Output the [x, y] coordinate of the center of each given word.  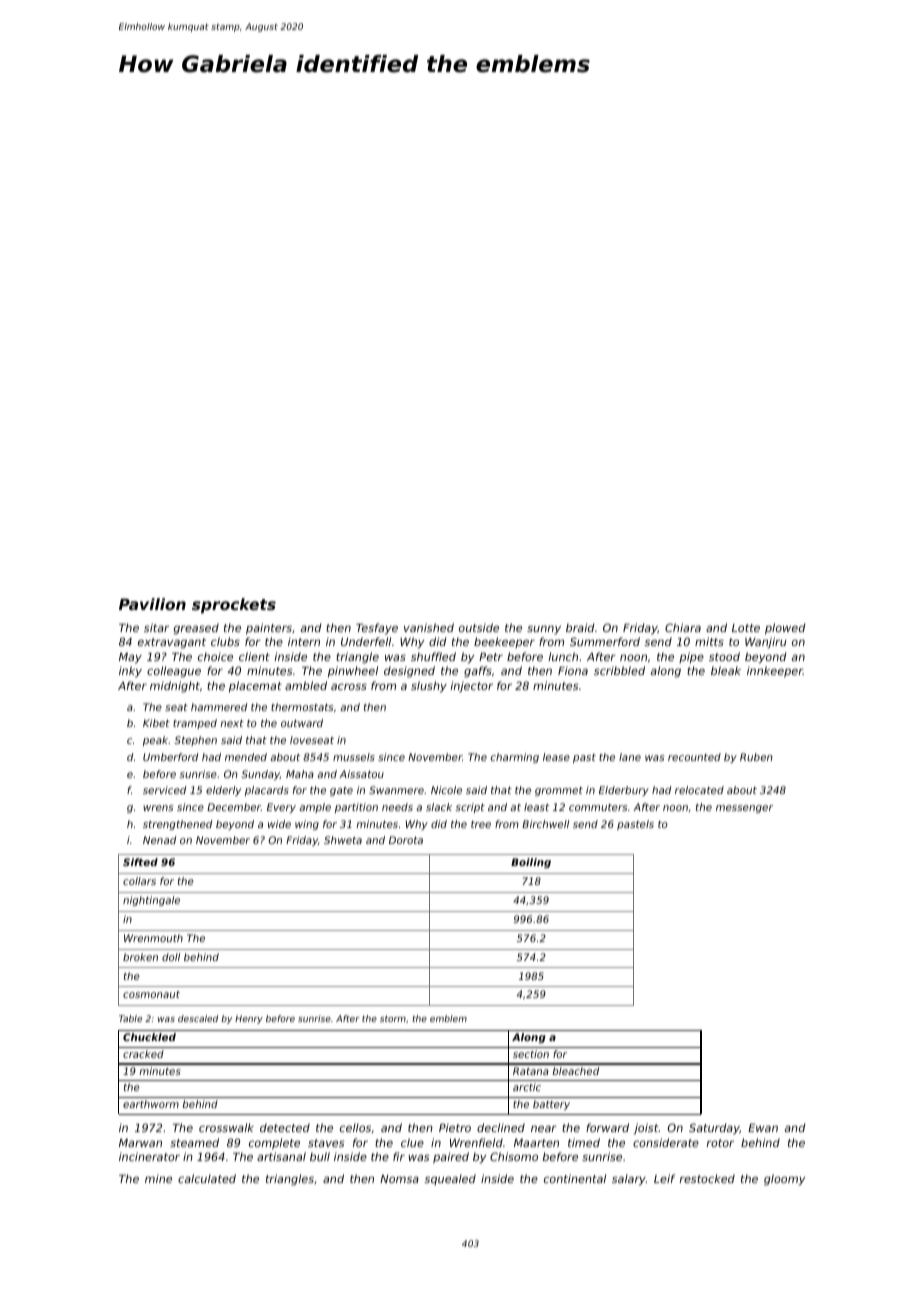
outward [302, 723]
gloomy [784, 1180]
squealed [450, 1179]
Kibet [156, 723]
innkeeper [775, 672]
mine [158, 1178]
